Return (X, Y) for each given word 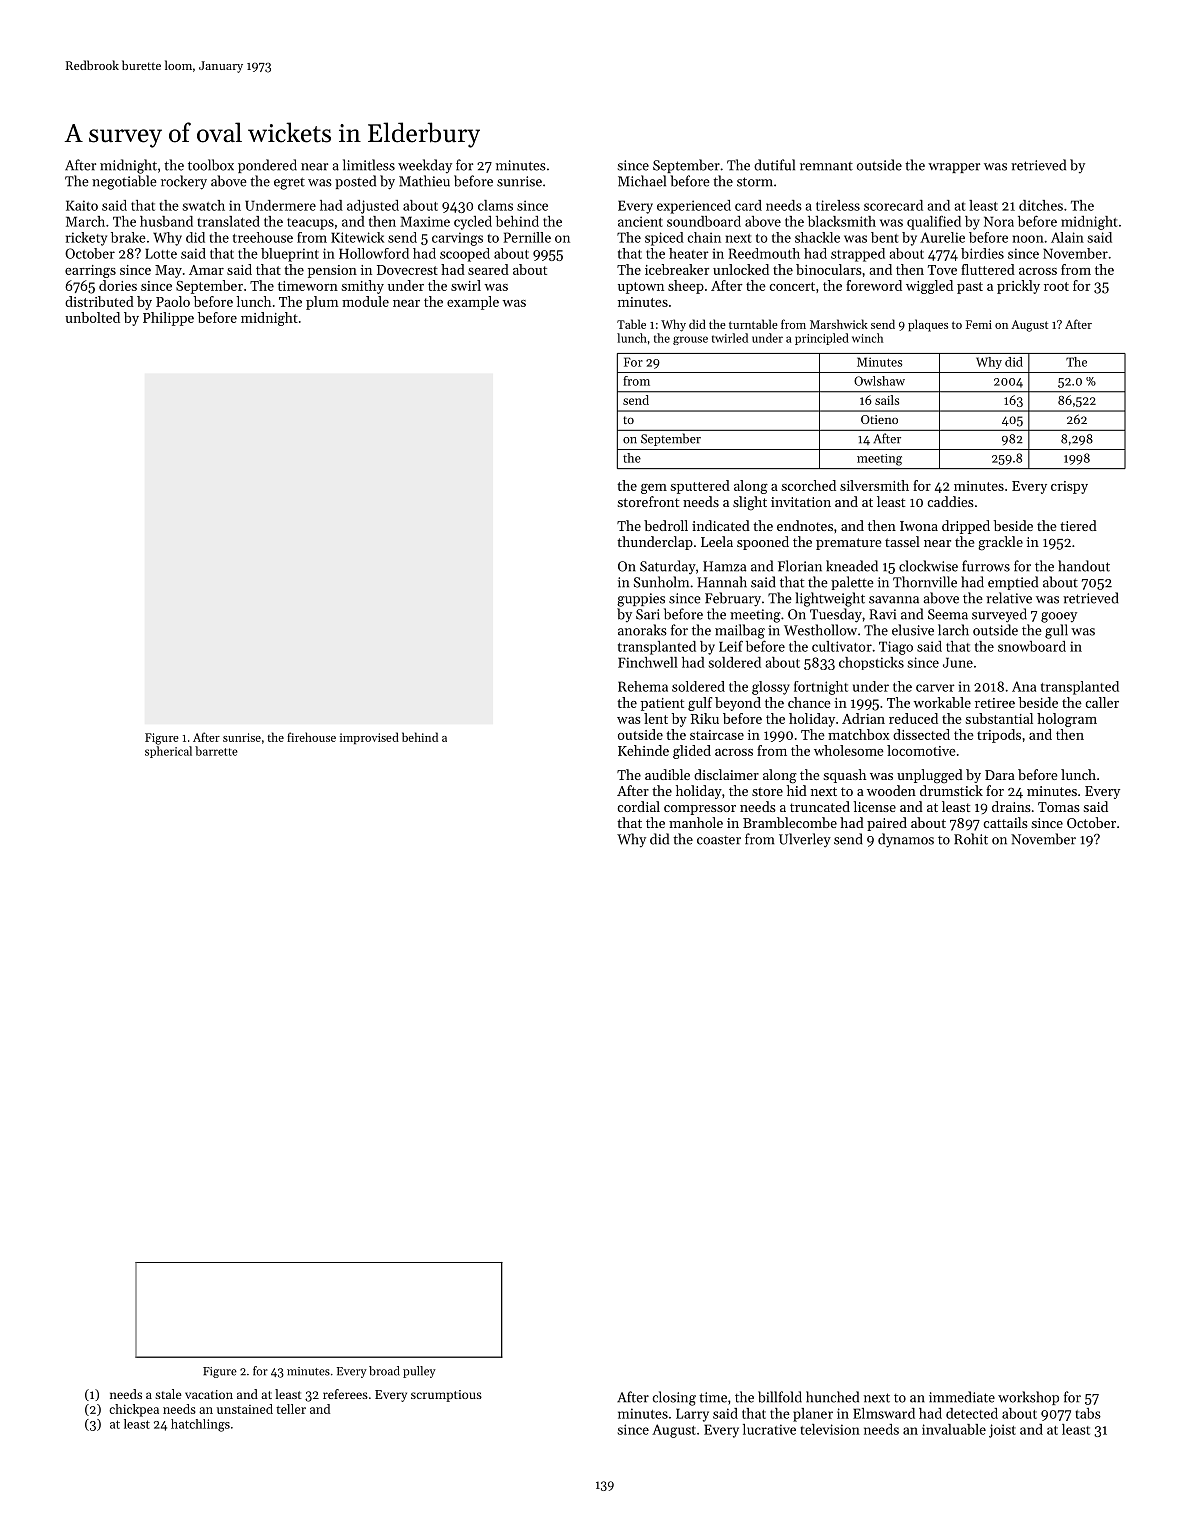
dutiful (774, 165)
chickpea (134, 1410)
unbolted (92, 317)
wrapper (954, 168)
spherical (168, 752)
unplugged (930, 776)
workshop (1028, 1398)
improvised (369, 738)
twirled (730, 338)
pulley (419, 1372)
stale (168, 1394)
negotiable (124, 182)
